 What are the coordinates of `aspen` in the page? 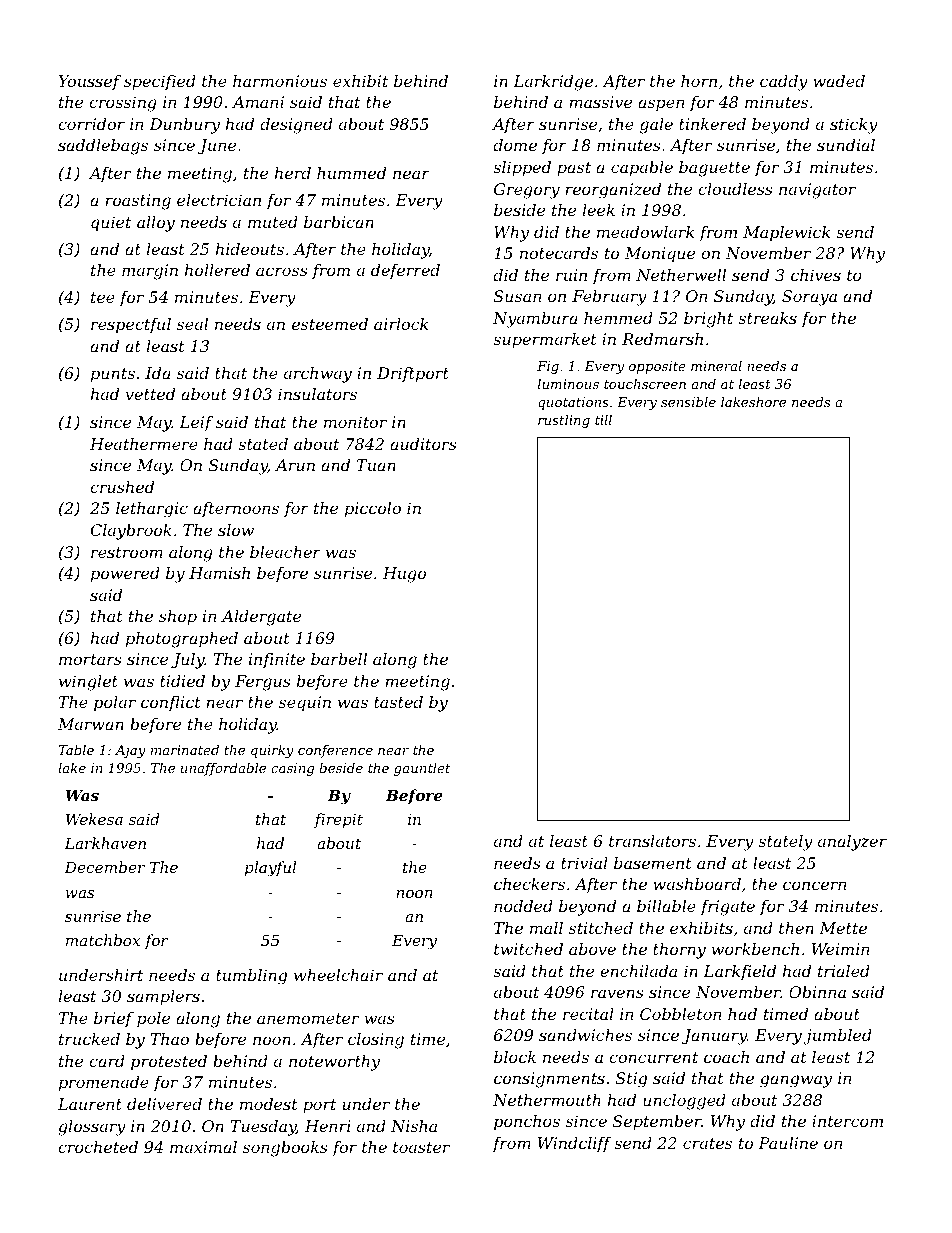 It's located at (661, 105).
